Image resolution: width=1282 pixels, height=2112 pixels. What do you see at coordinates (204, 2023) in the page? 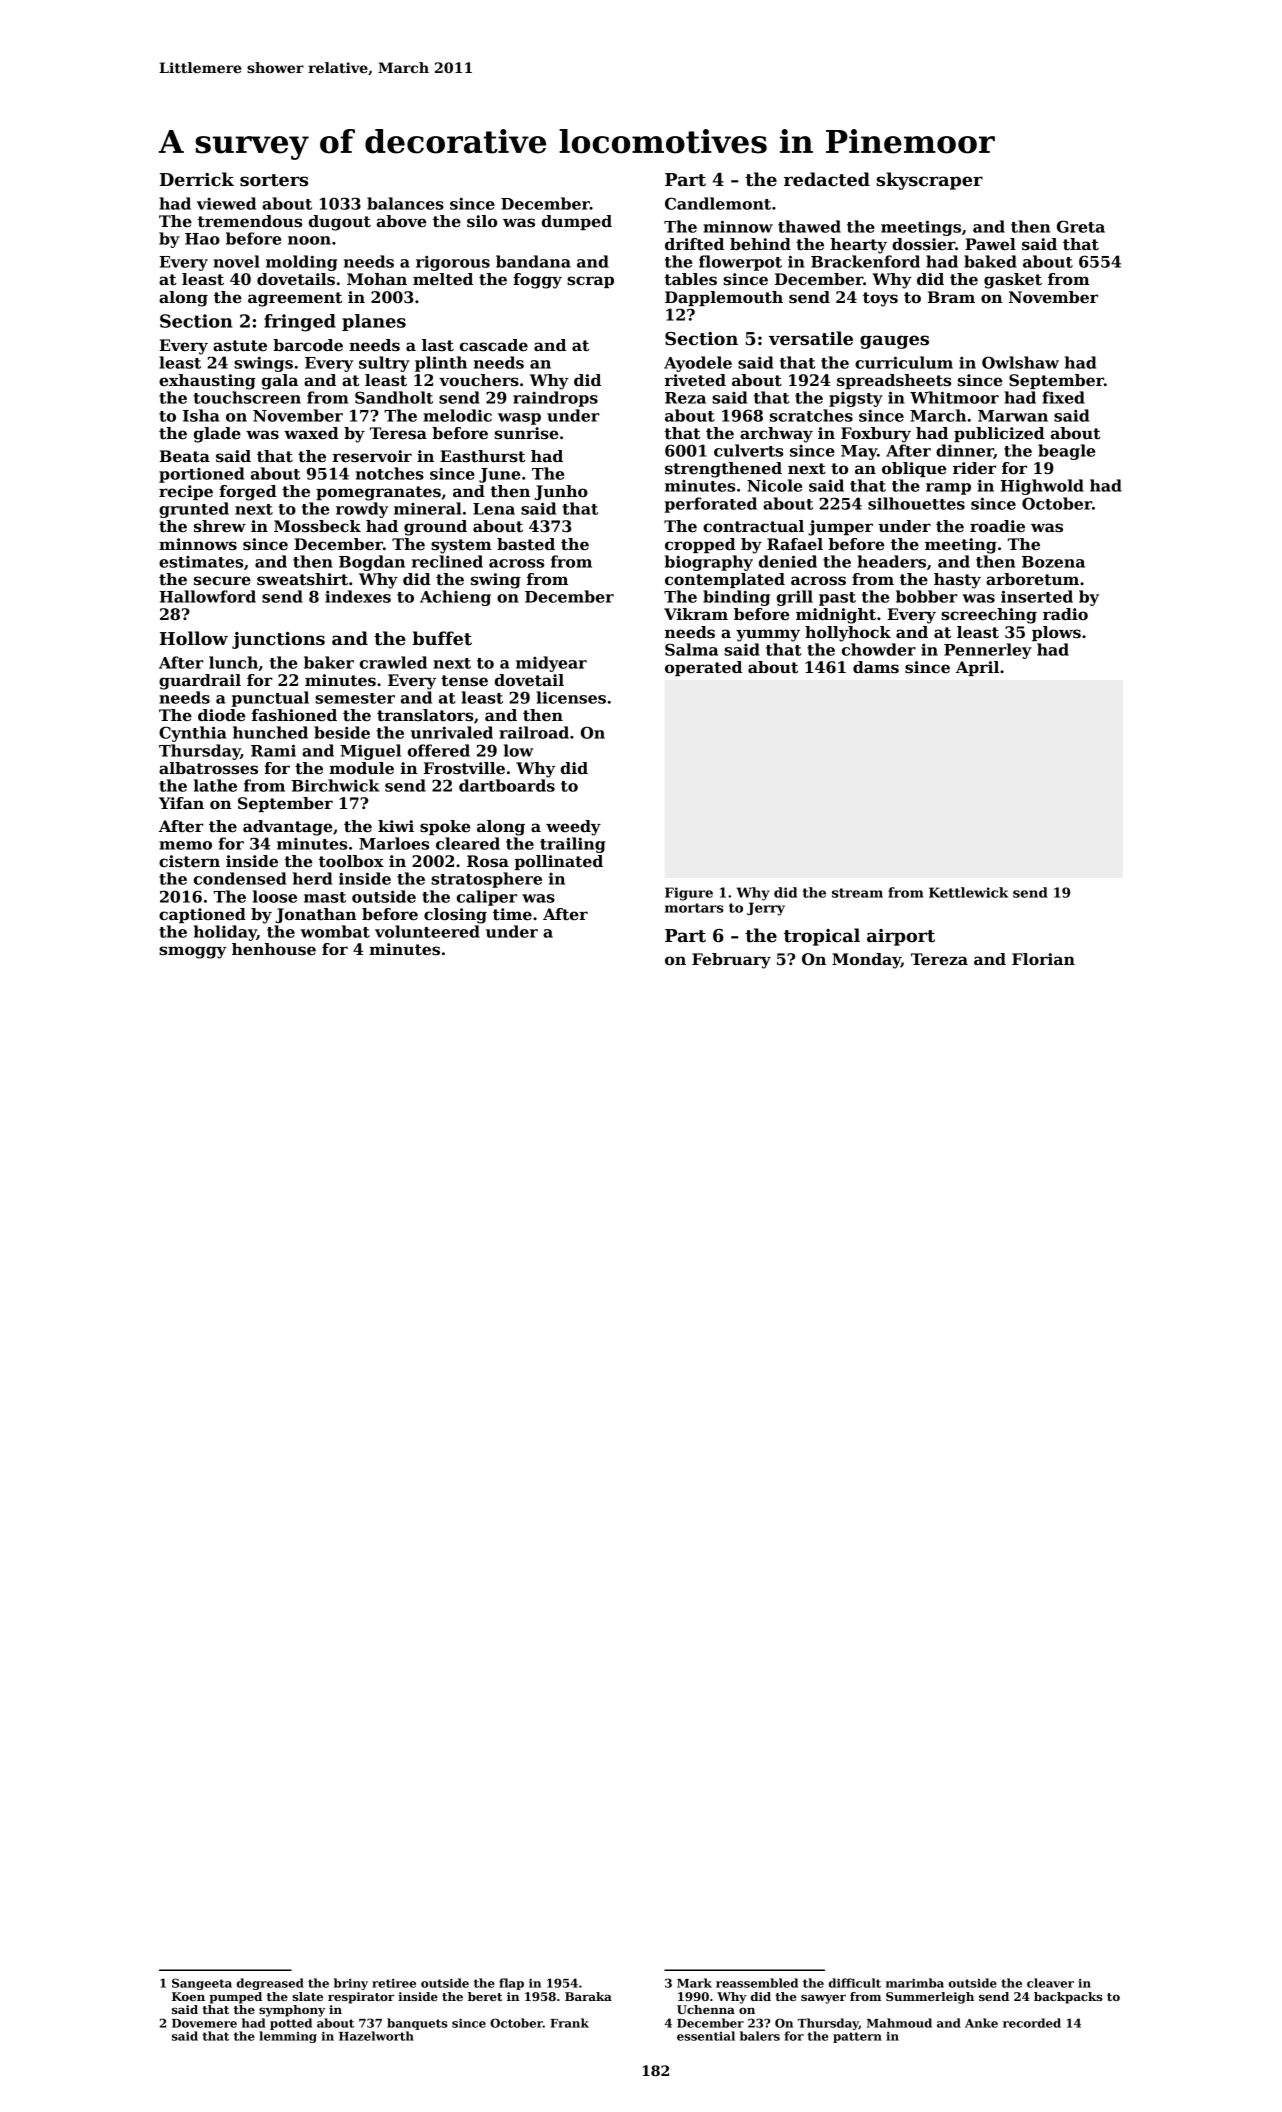
I see `Dovemere` at bounding box center [204, 2023].
